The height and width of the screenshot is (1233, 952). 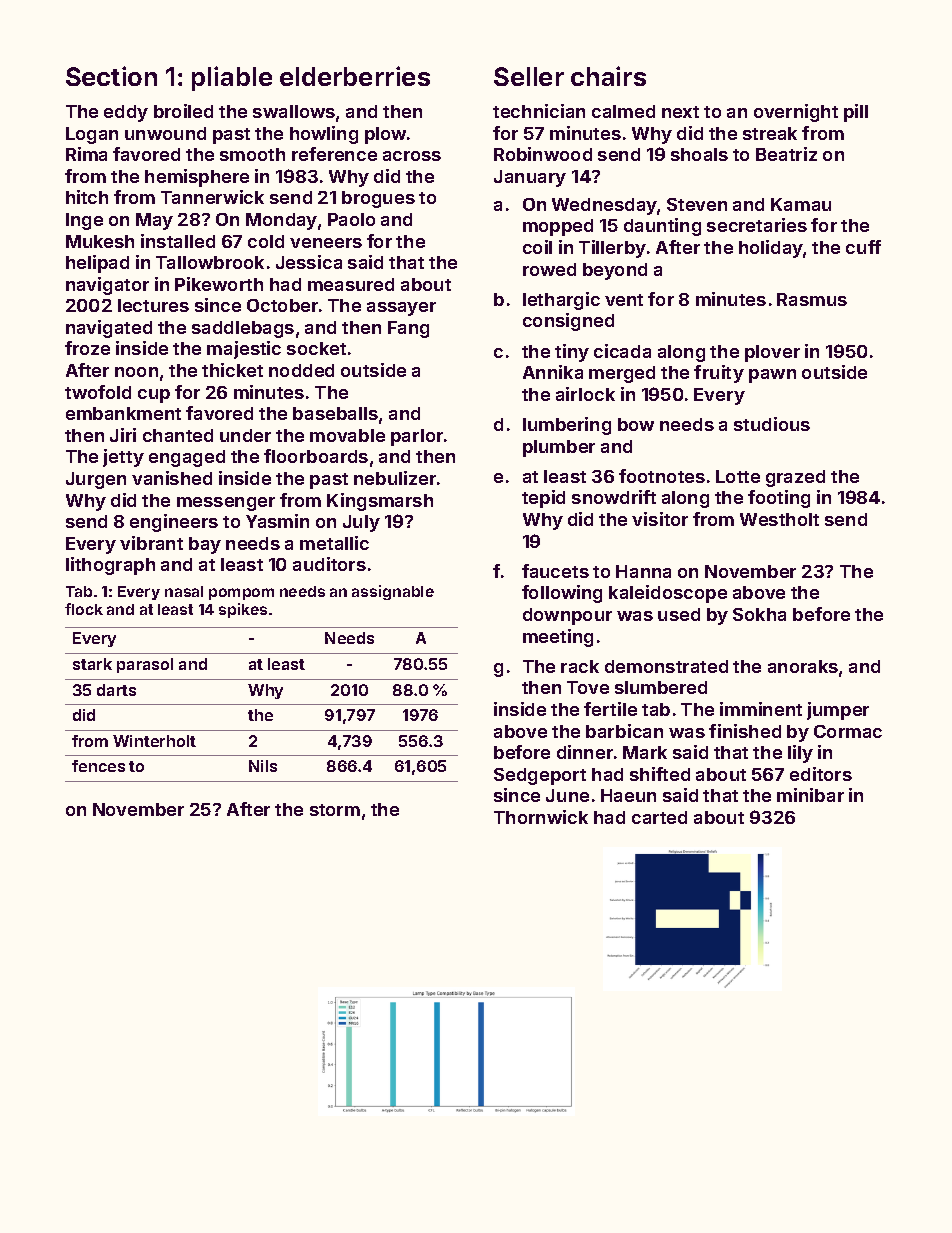 What do you see at coordinates (772, 424) in the screenshot?
I see `studious` at bounding box center [772, 424].
